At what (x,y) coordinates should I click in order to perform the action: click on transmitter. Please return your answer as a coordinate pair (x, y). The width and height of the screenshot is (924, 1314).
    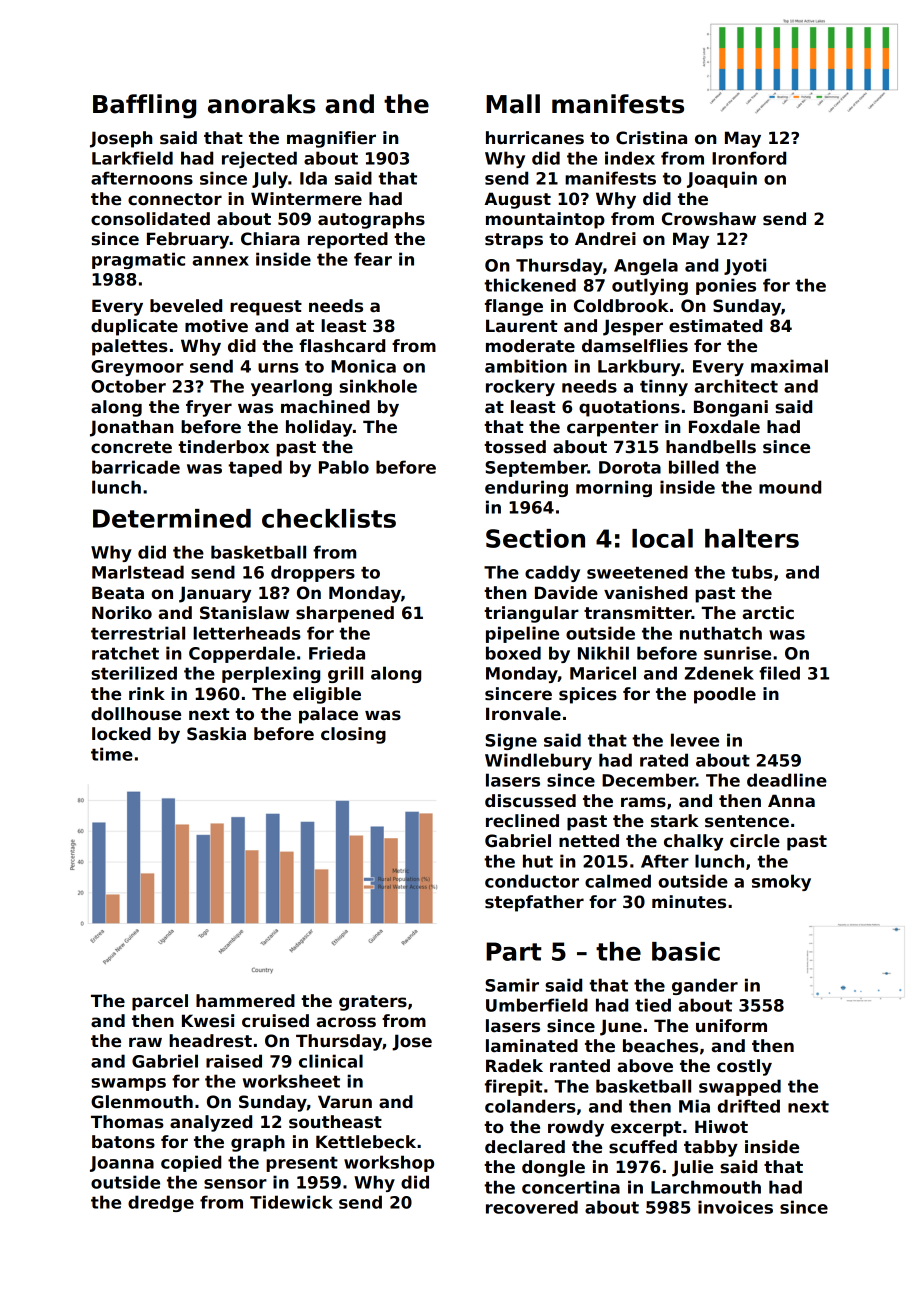
    Looking at the image, I should click on (638, 613).
